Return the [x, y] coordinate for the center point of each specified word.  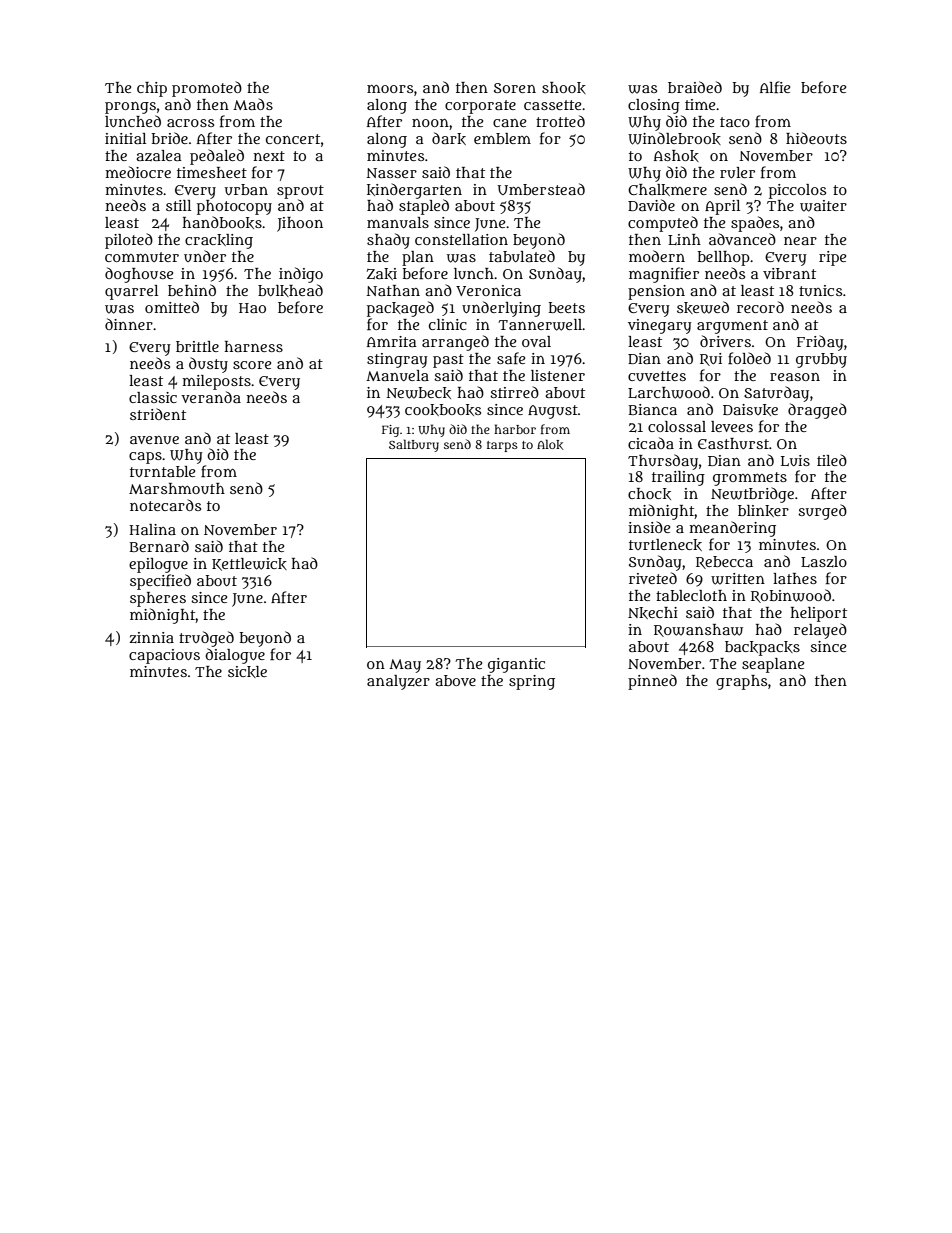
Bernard [159, 546]
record [760, 307]
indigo [301, 275]
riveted [653, 578]
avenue [154, 440]
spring [532, 682]
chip [152, 89]
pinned [652, 682]
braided [695, 87]
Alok [550, 444]
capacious [164, 656]
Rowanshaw [698, 630]
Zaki [382, 274]
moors [390, 89]
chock [649, 494]
